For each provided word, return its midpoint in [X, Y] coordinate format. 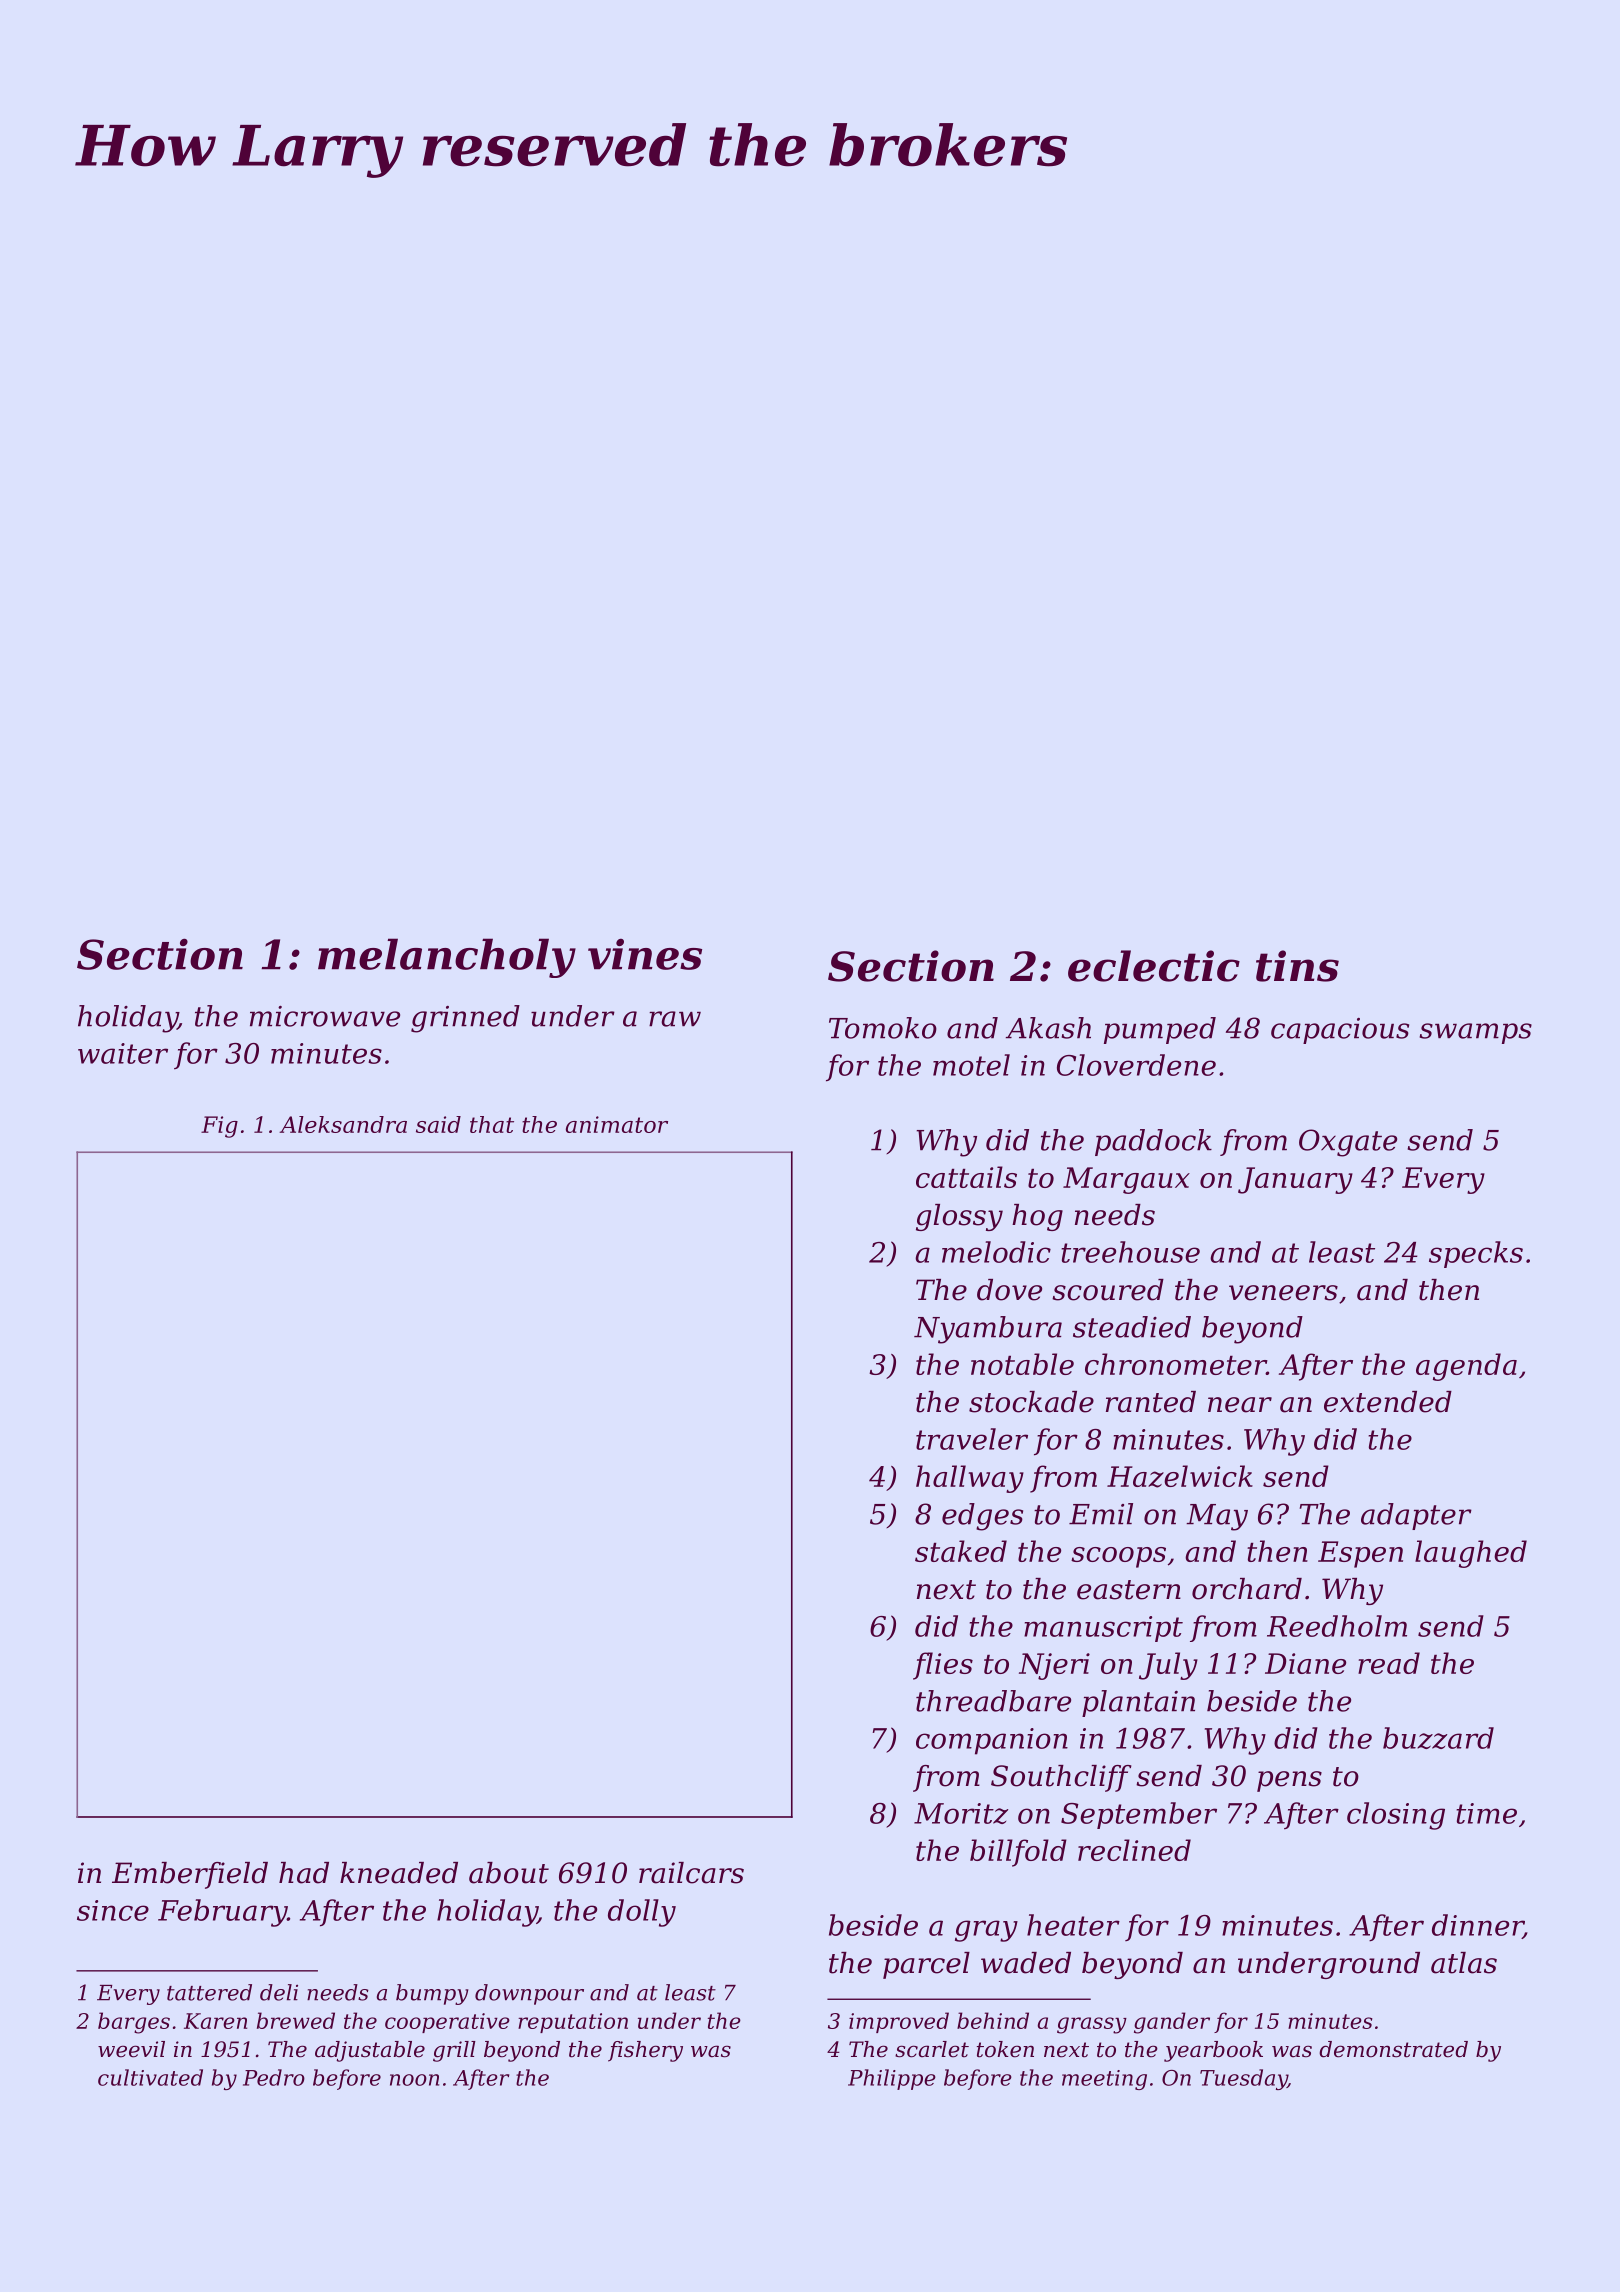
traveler [972, 1439]
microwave [325, 1016]
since [113, 1910]
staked [961, 1551]
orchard [1247, 1589]
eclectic [1154, 966]
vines [645, 954]
